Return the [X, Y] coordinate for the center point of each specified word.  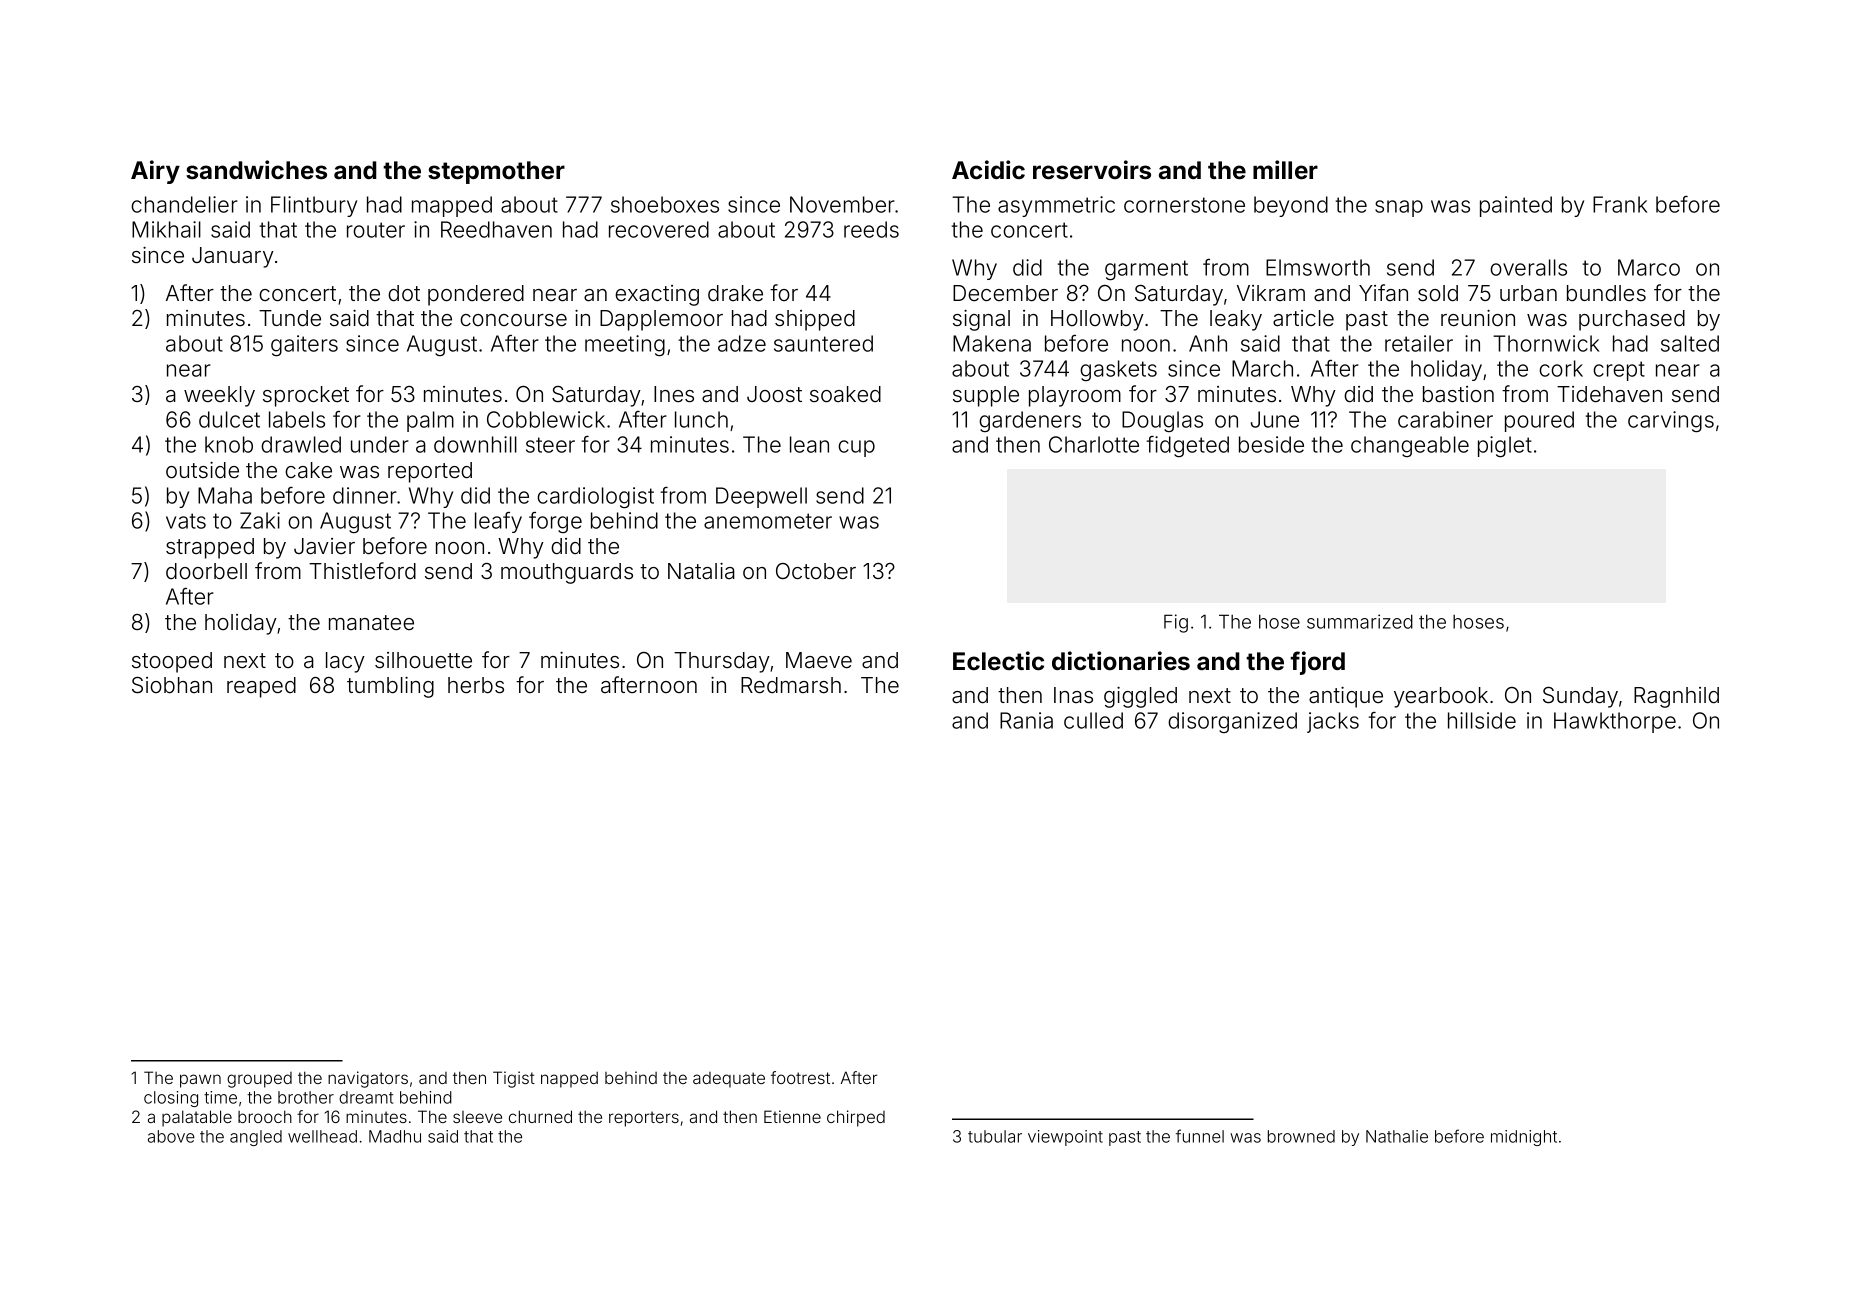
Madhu [395, 1136]
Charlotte [1094, 444]
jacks [1333, 722]
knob [229, 444]
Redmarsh [791, 685]
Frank [1620, 204]
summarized [1360, 621]
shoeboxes [665, 204]
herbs [476, 685]
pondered [476, 295]
